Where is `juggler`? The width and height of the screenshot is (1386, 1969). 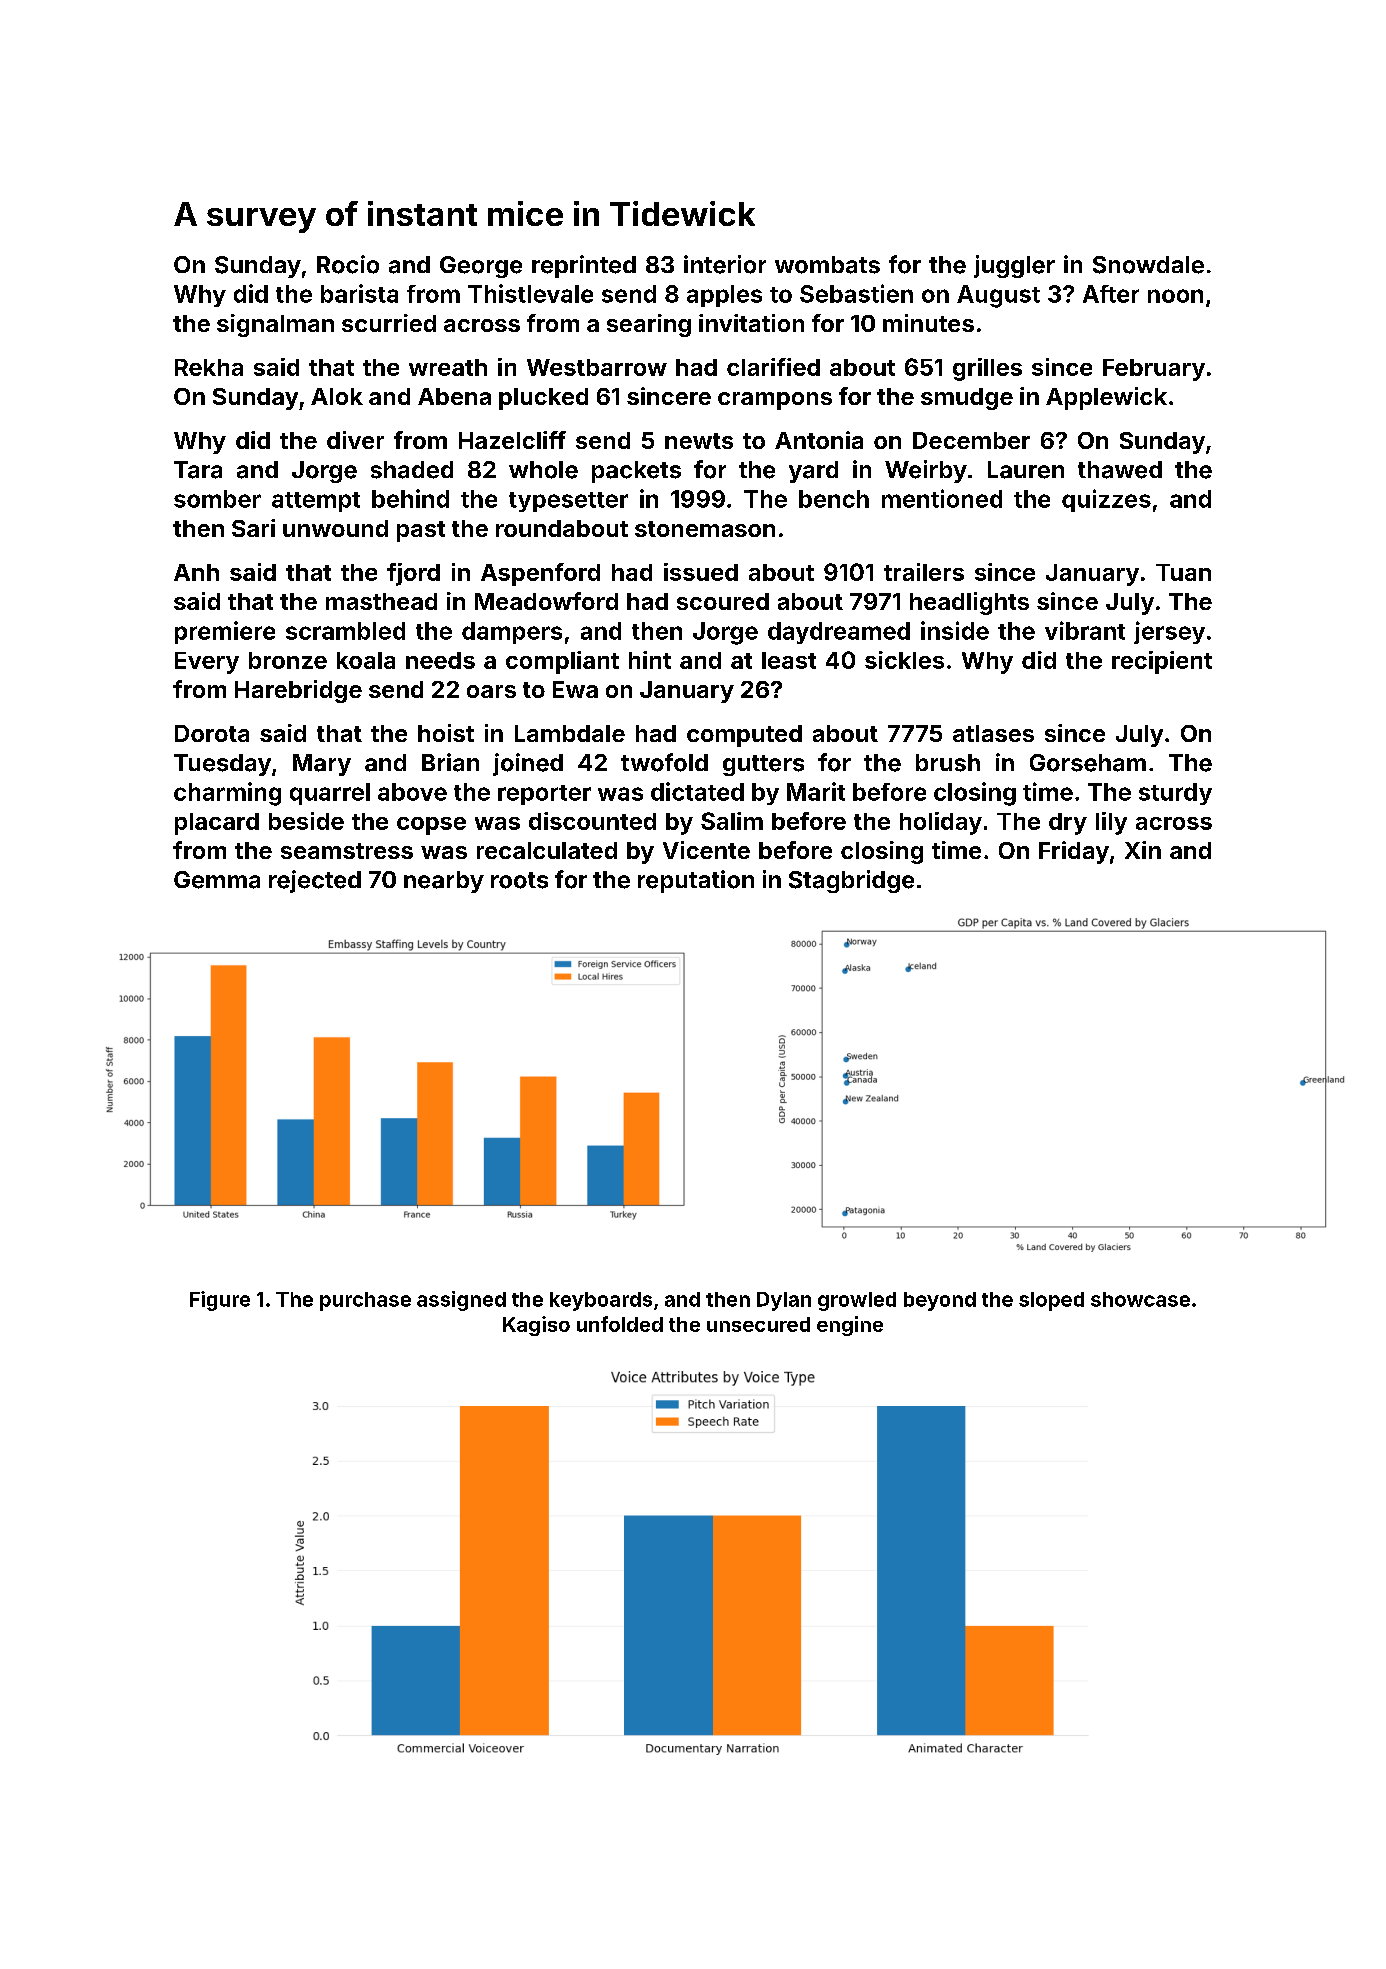
juggler is located at coordinates (1014, 266).
